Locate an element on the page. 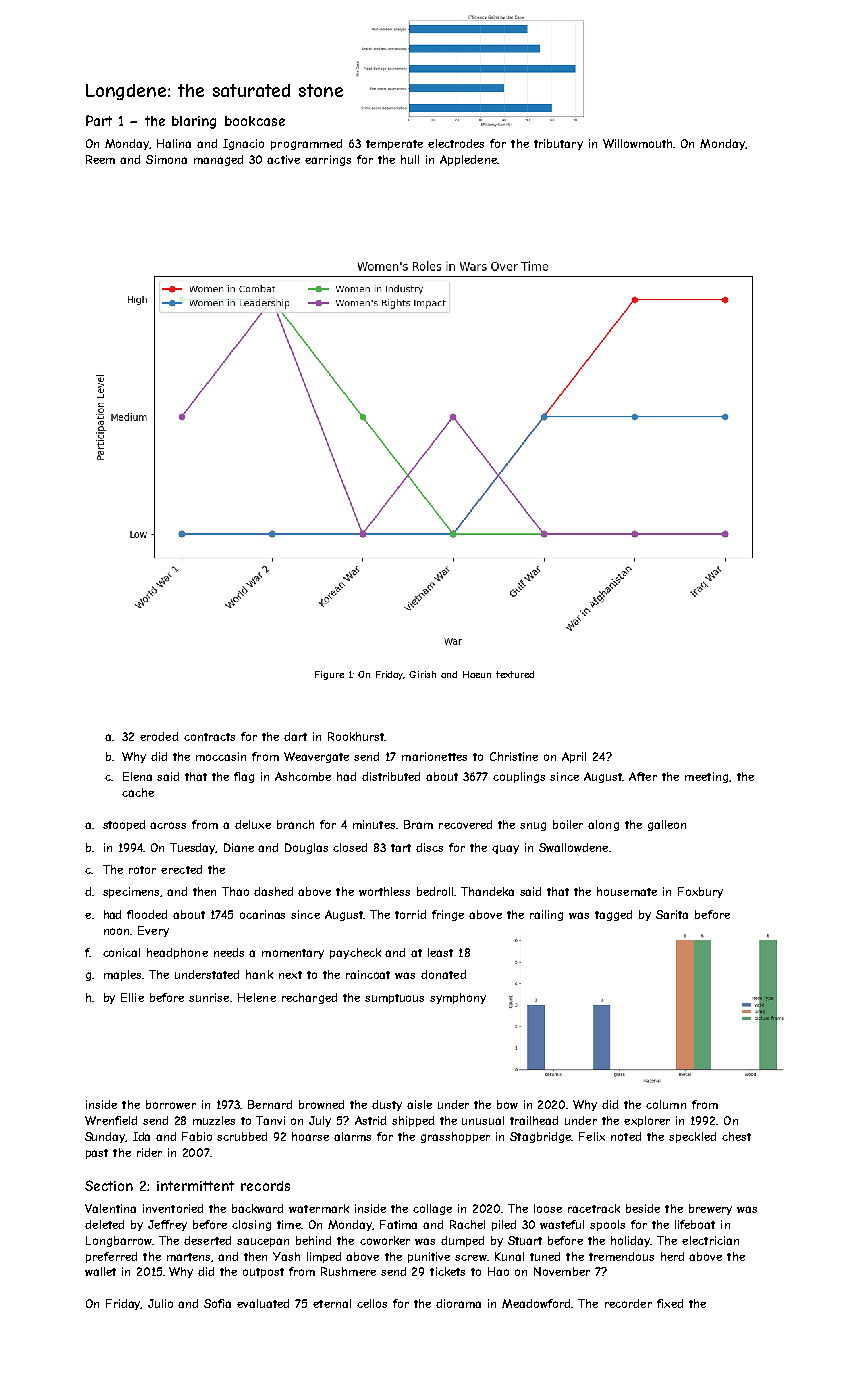  Wrenfield is located at coordinates (111, 1120).
